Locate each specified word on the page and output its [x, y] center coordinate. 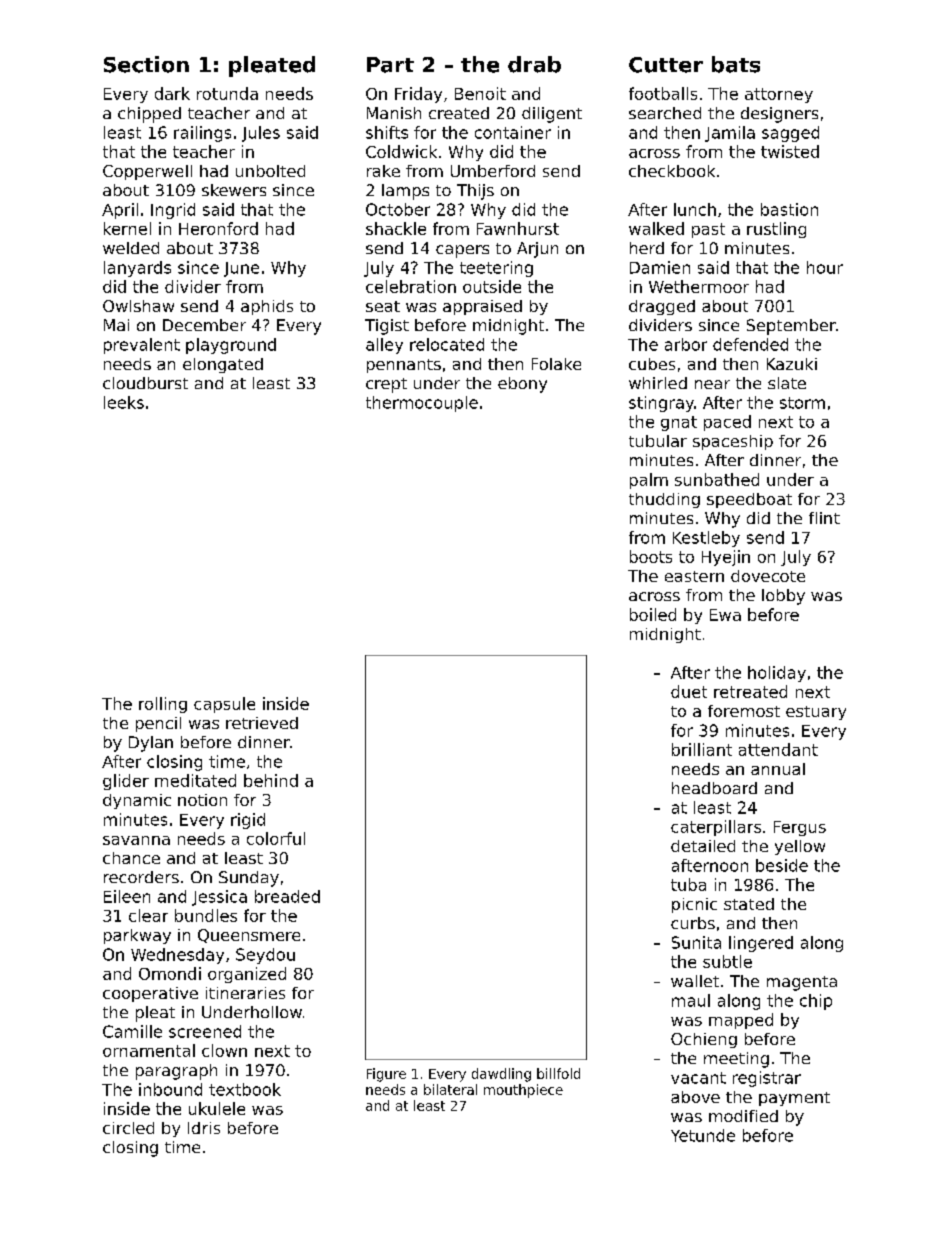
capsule [224, 705]
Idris [204, 1128]
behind [271, 780]
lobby [783, 597]
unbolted [270, 171]
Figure [386, 1075]
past [708, 230]
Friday [418, 95]
